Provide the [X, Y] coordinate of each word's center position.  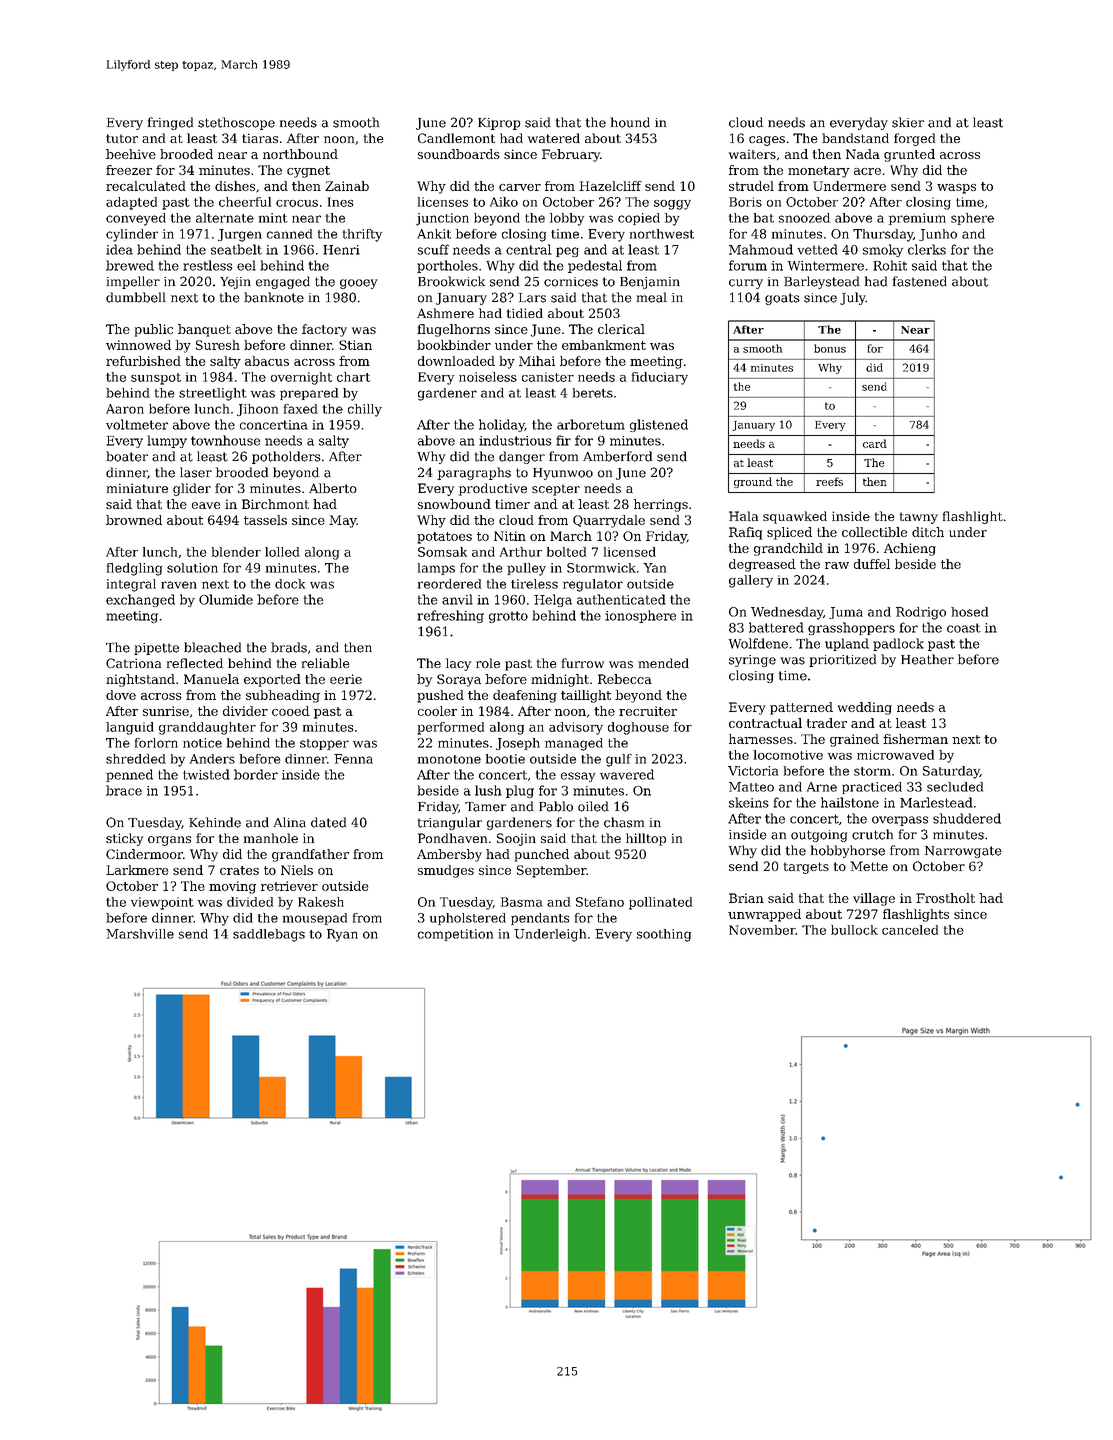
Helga [553, 600]
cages [767, 141]
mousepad [315, 919]
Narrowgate [963, 852]
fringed [170, 123]
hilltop [646, 839]
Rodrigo [921, 613]
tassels [265, 520]
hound [630, 122]
